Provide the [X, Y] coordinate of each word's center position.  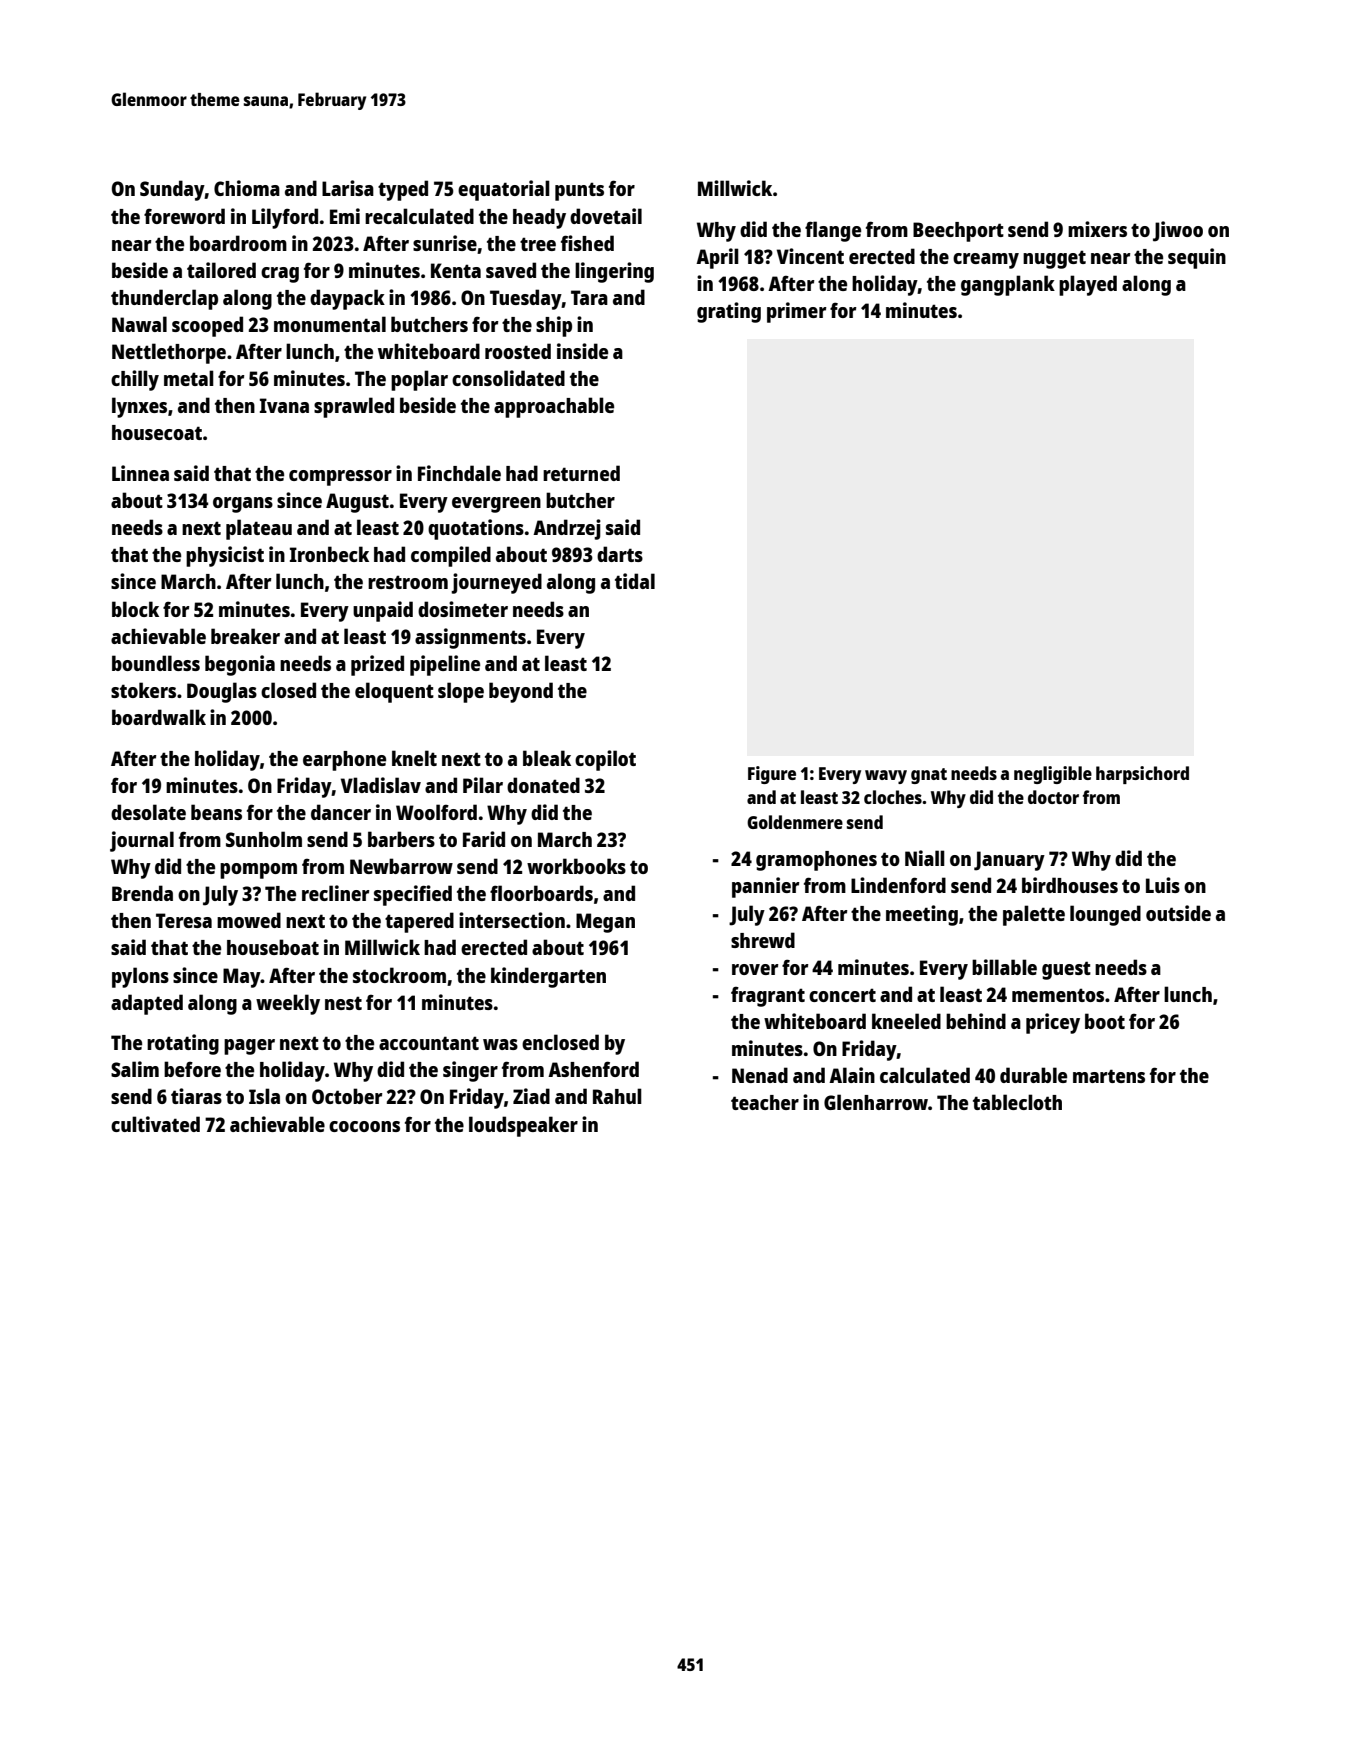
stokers [143, 690]
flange [833, 231]
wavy [886, 777]
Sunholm [264, 839]
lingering [614, 272]
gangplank [1008, 285]
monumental [330, 324]
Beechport [958, 232]
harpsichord [1142, 775]
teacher [765, 1102]
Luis [1163, 885]
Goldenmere [795, 822]
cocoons [364, 1126]
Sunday [172, 190]
